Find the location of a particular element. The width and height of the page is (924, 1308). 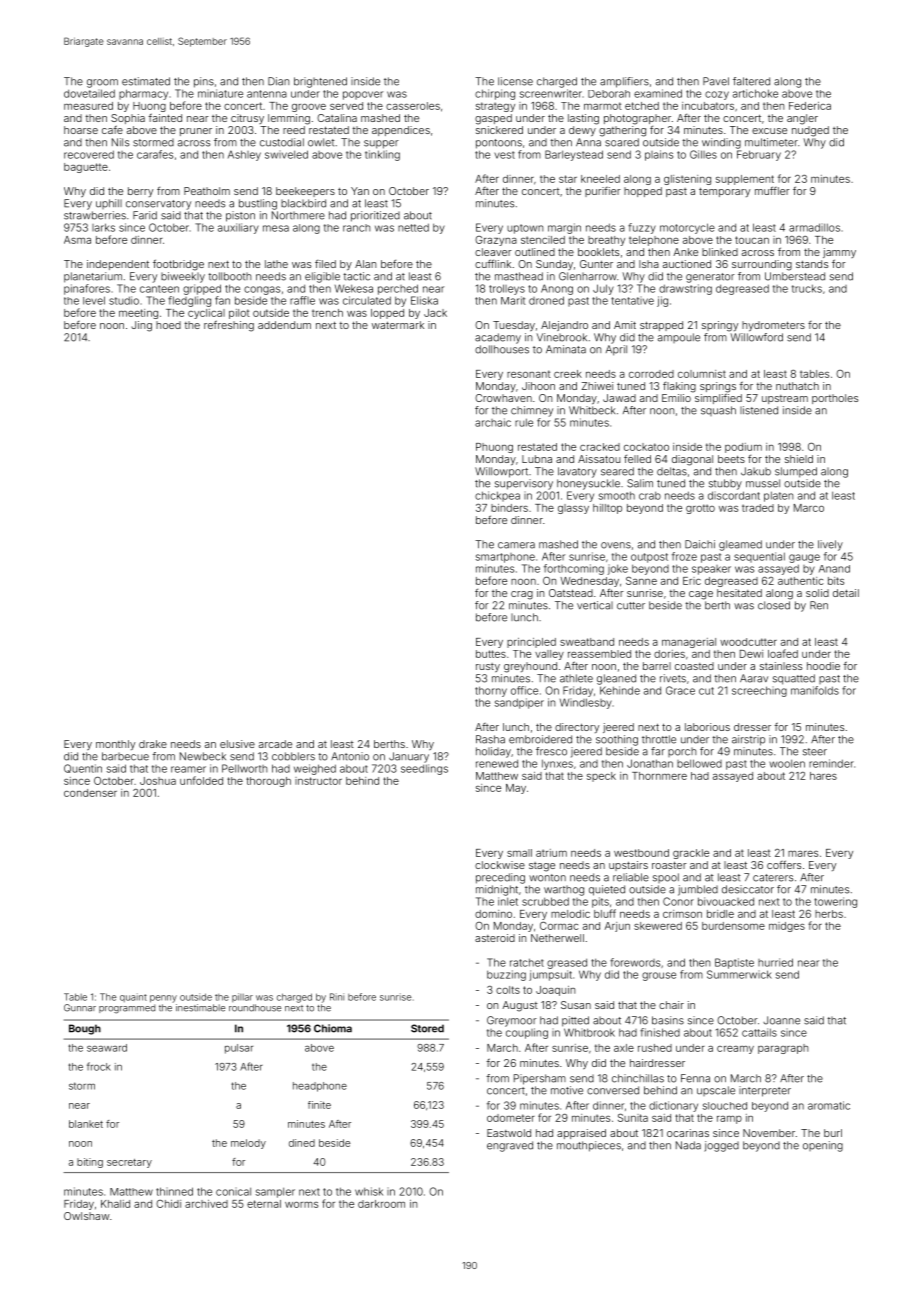

faltered is located at coordinates (751, 81).
